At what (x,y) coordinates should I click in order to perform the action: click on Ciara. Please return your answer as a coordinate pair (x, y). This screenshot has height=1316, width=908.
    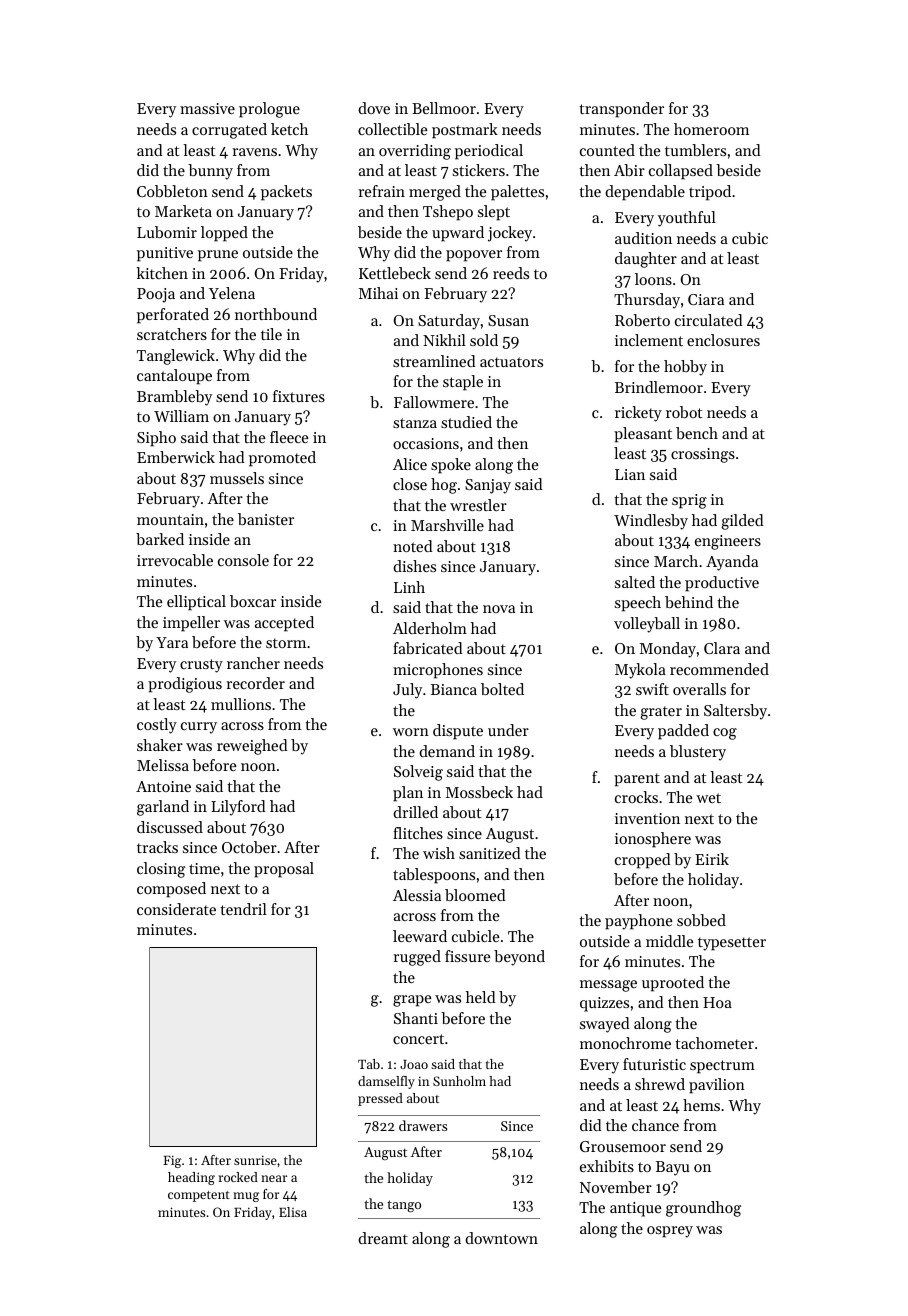
    Looking at the image, I should click on (706, 299).
